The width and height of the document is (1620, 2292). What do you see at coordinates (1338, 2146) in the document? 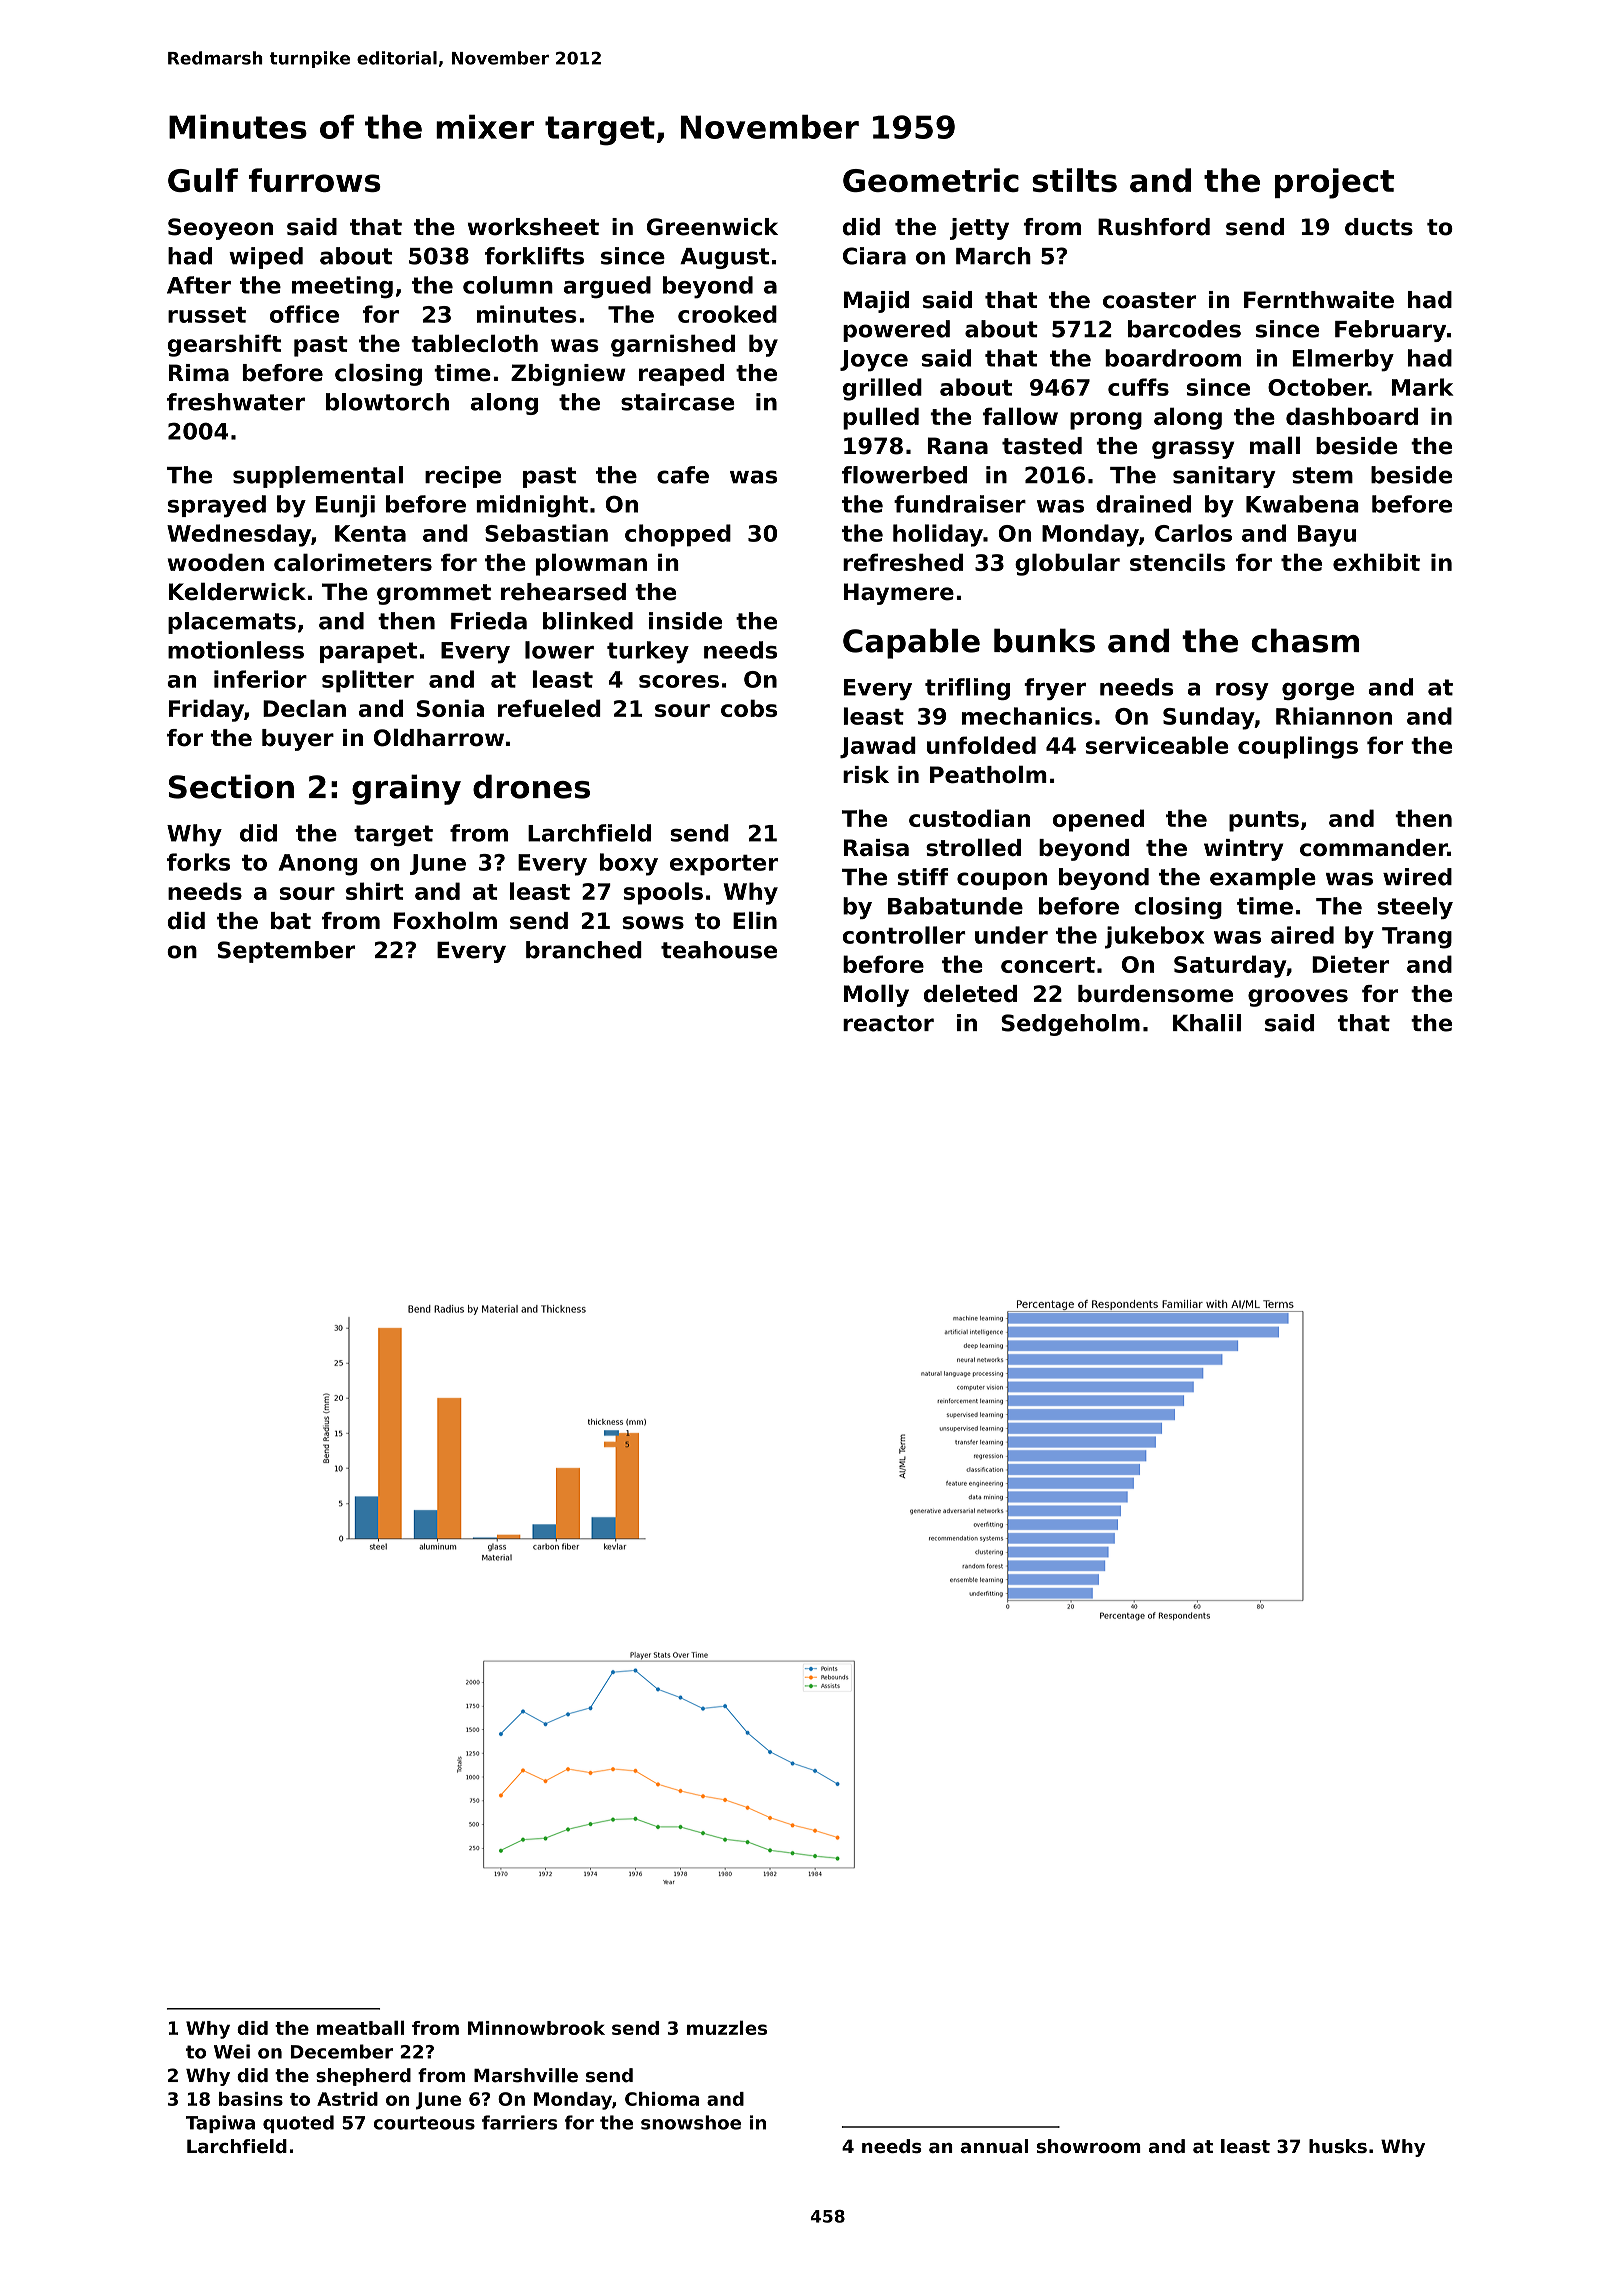
I see `husks` at bounding box center [1338, 2146].
